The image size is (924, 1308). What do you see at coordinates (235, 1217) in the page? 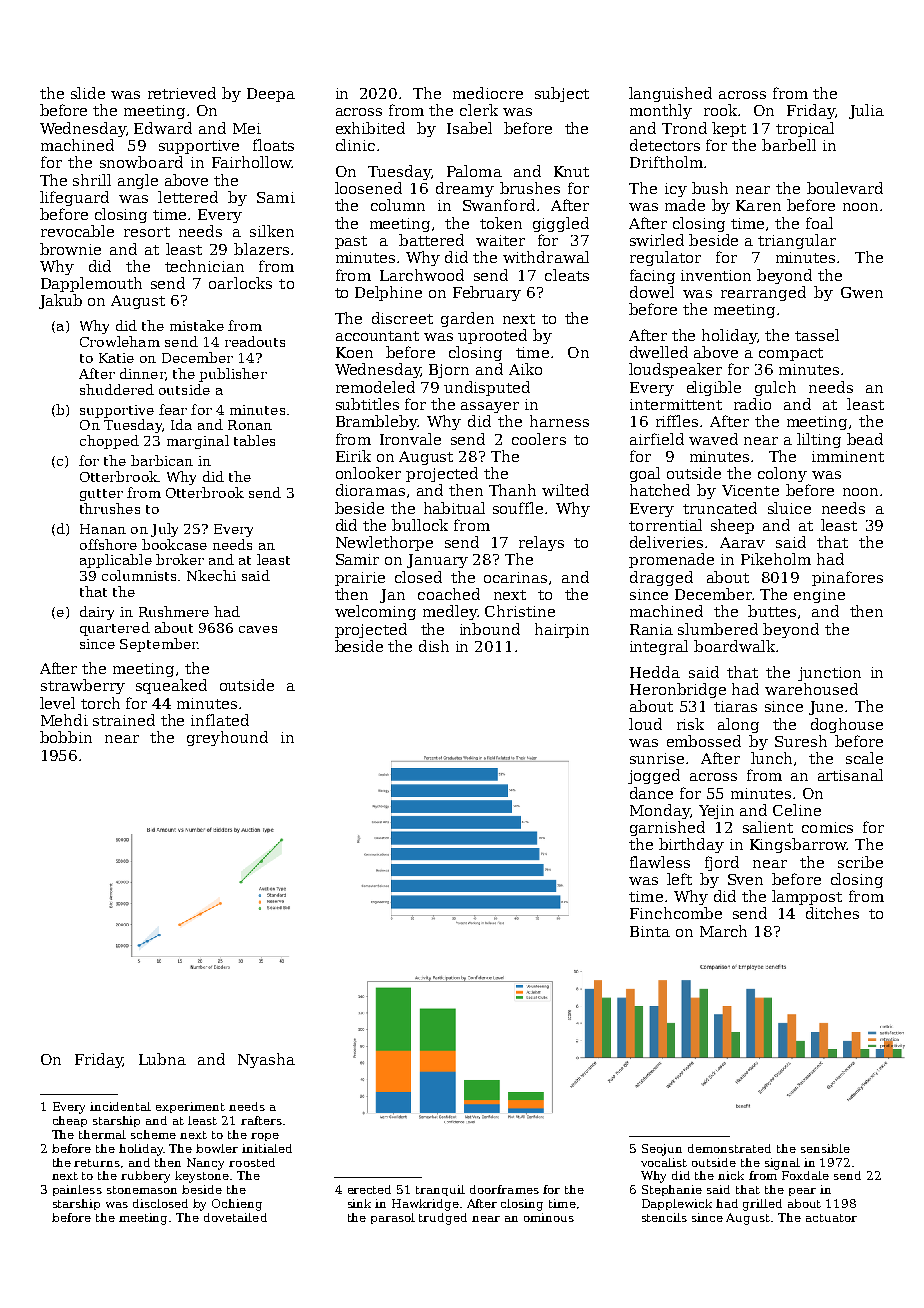
I see `dovetailed` at bounding box center [235, 1217].
